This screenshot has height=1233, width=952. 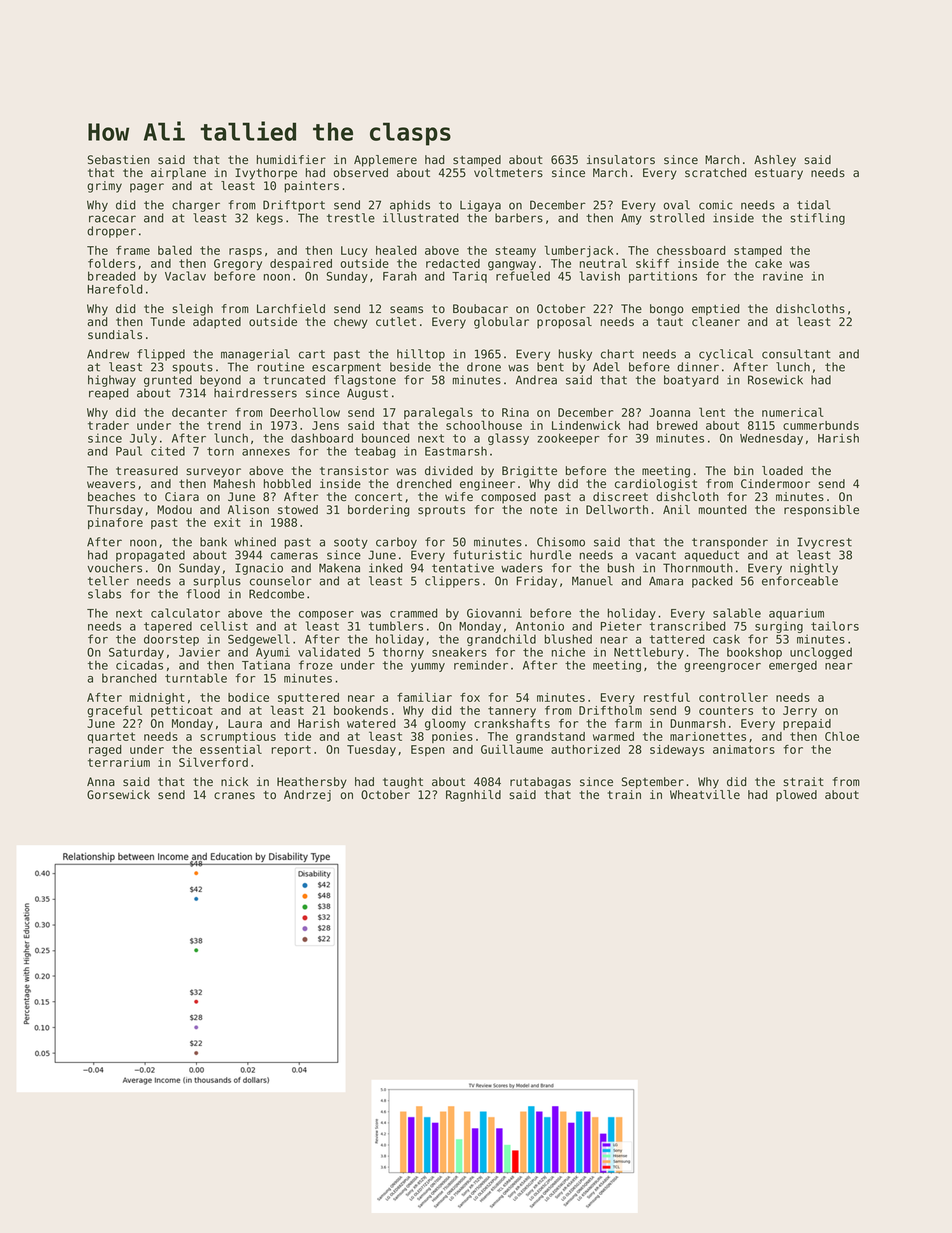 What do you see at coordinates (385, 161) in the screenshot?
I see `Applemere` at bounding box center [385, 161].
